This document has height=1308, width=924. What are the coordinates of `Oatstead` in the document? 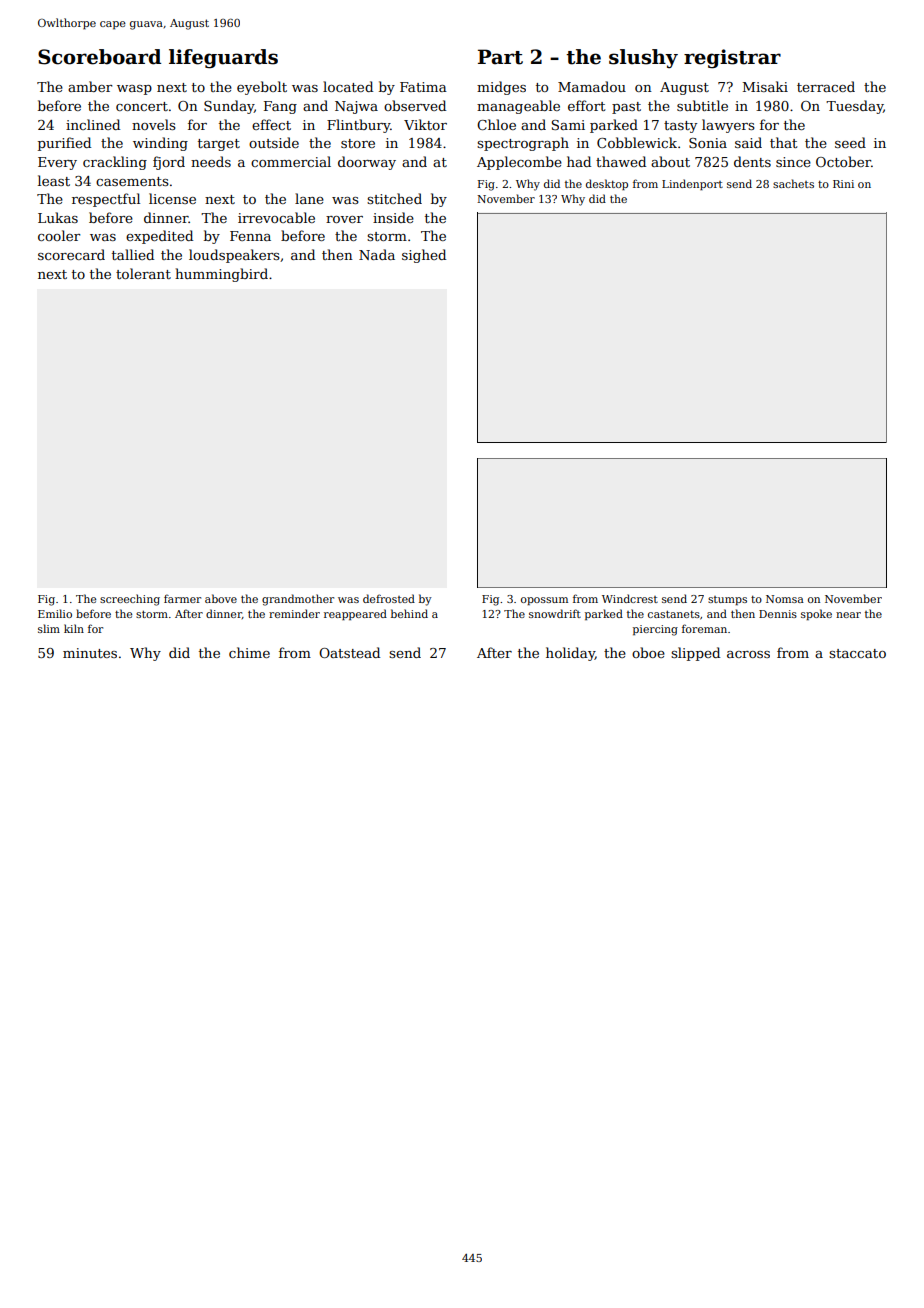 It's located at (349, 652).
